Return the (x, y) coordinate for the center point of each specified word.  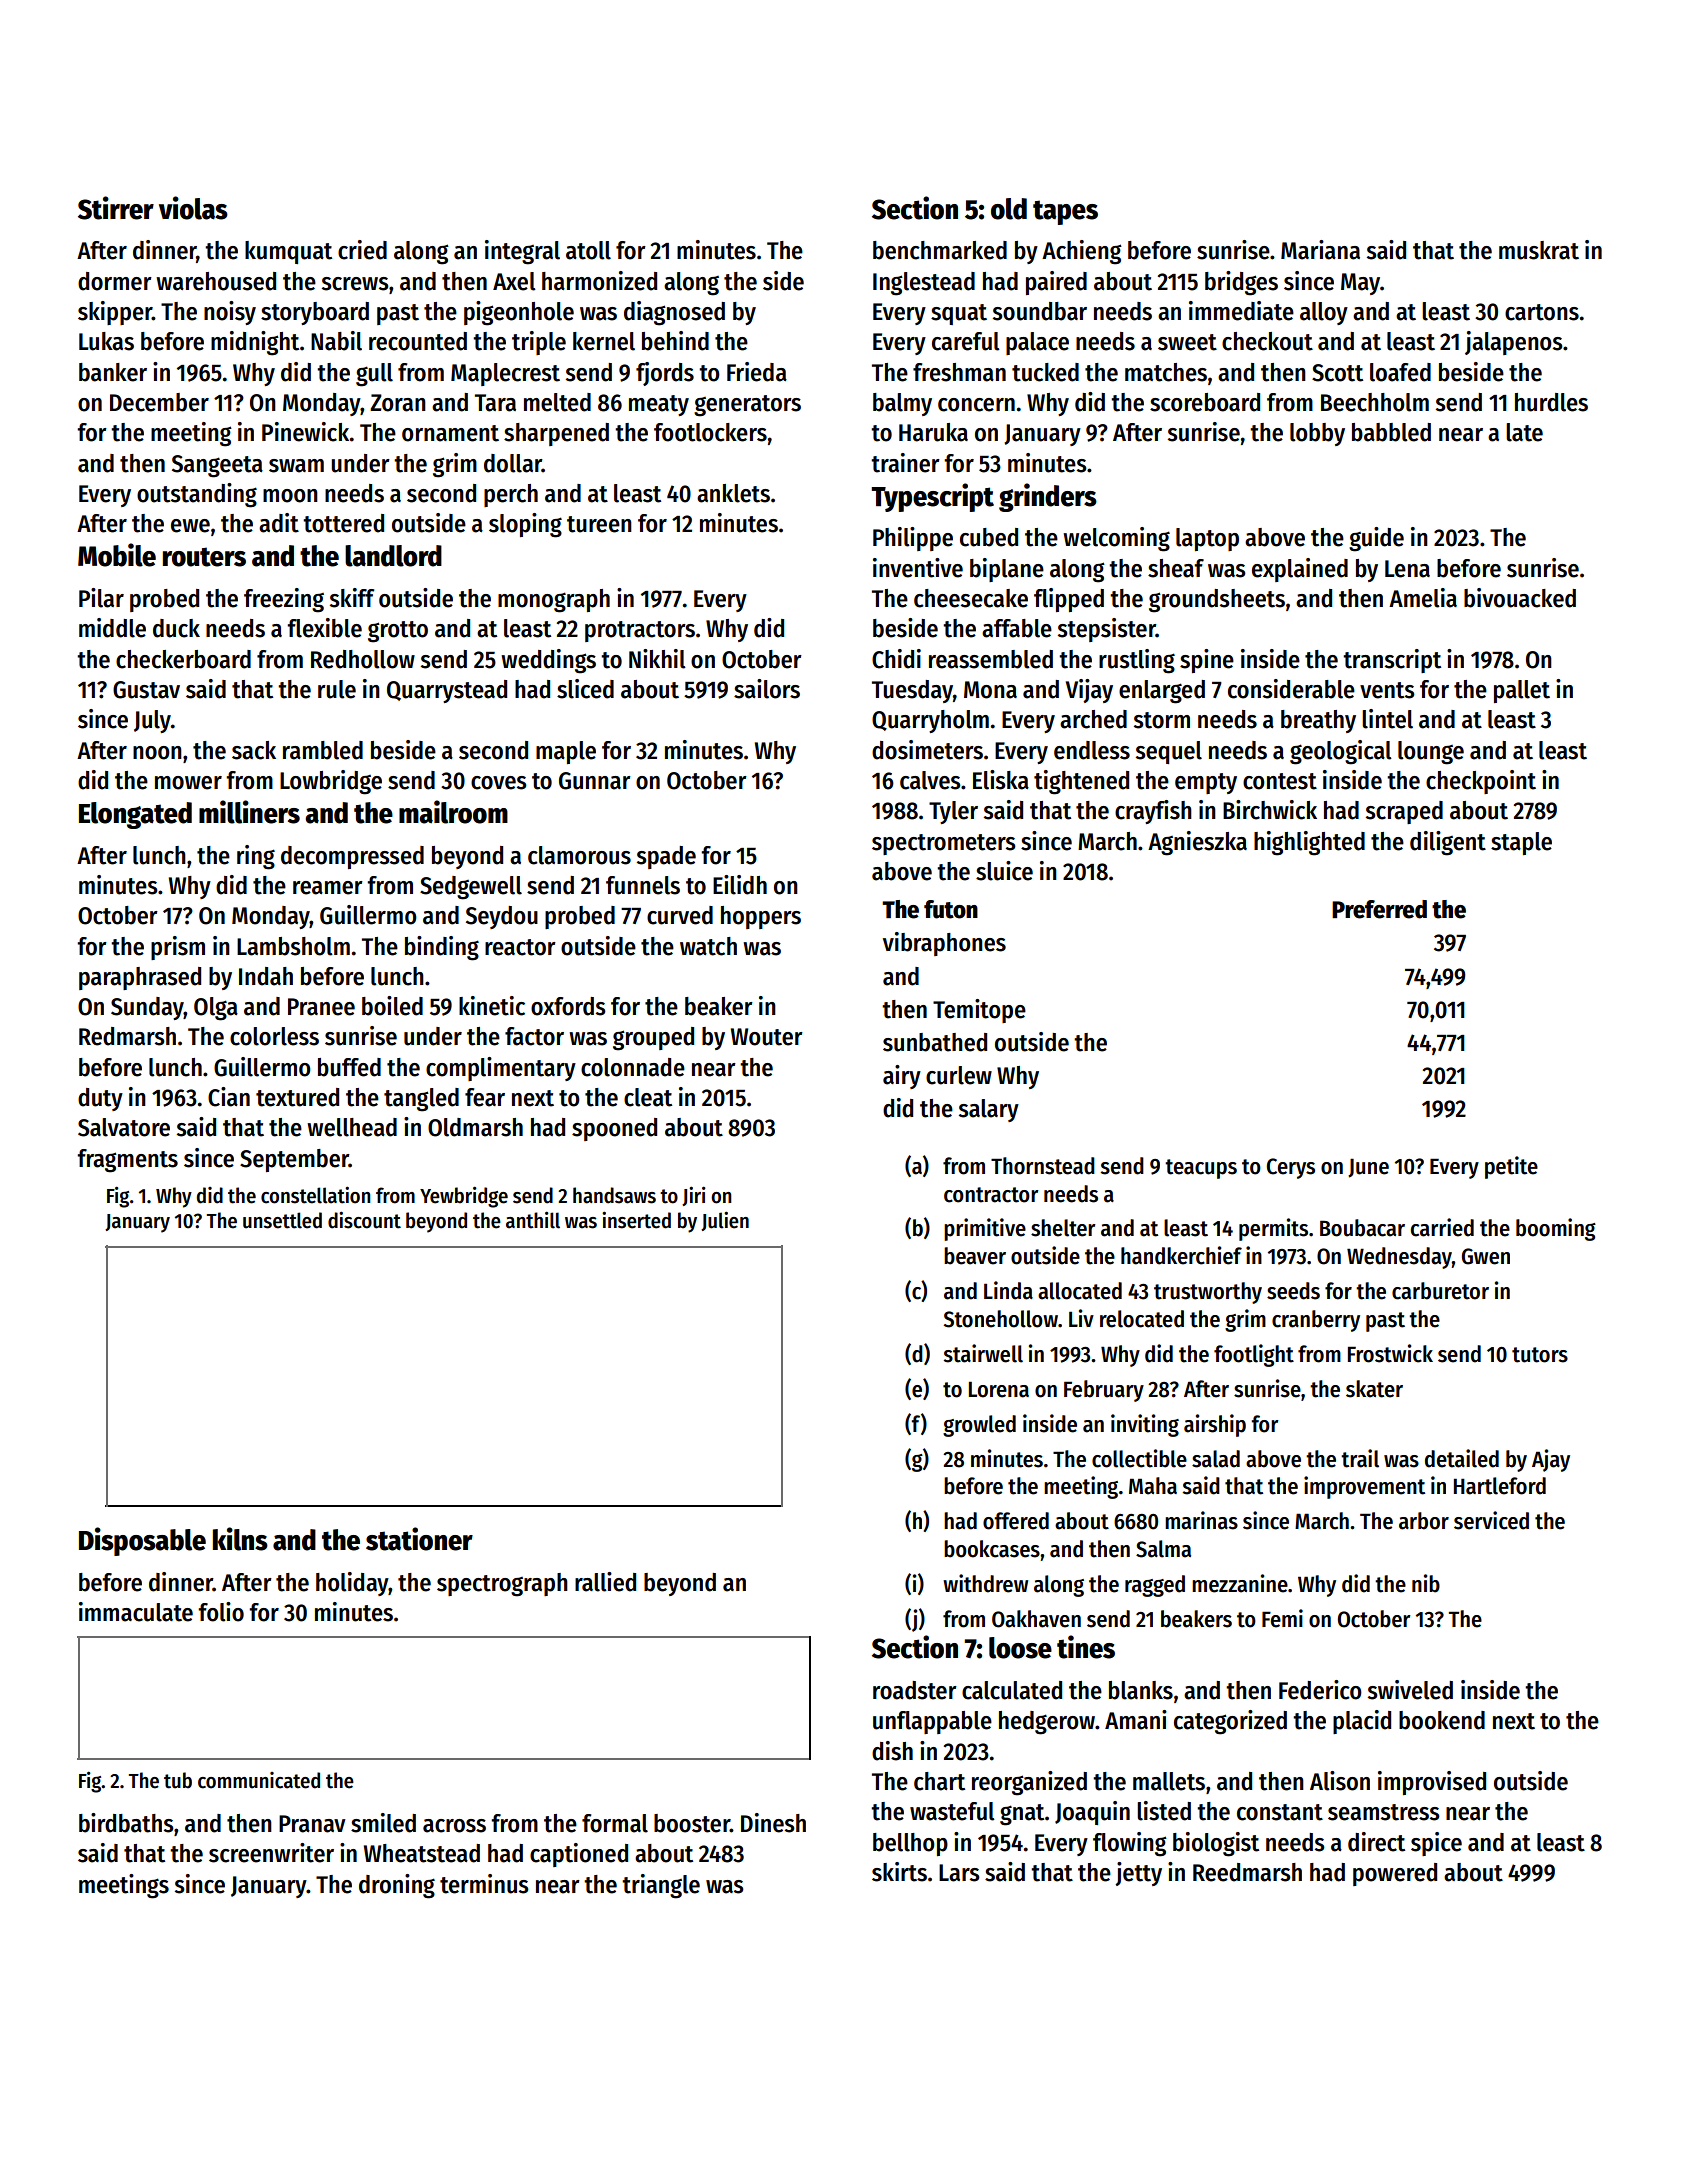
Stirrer (116, 208)
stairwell (983, 1353)
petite (1511, 1167)
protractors (640, 631)
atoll (588, 250)
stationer (419, 1539)
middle (112, 628)
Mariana (1320, 250)
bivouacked (1520, 598)
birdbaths (126, 1823)
